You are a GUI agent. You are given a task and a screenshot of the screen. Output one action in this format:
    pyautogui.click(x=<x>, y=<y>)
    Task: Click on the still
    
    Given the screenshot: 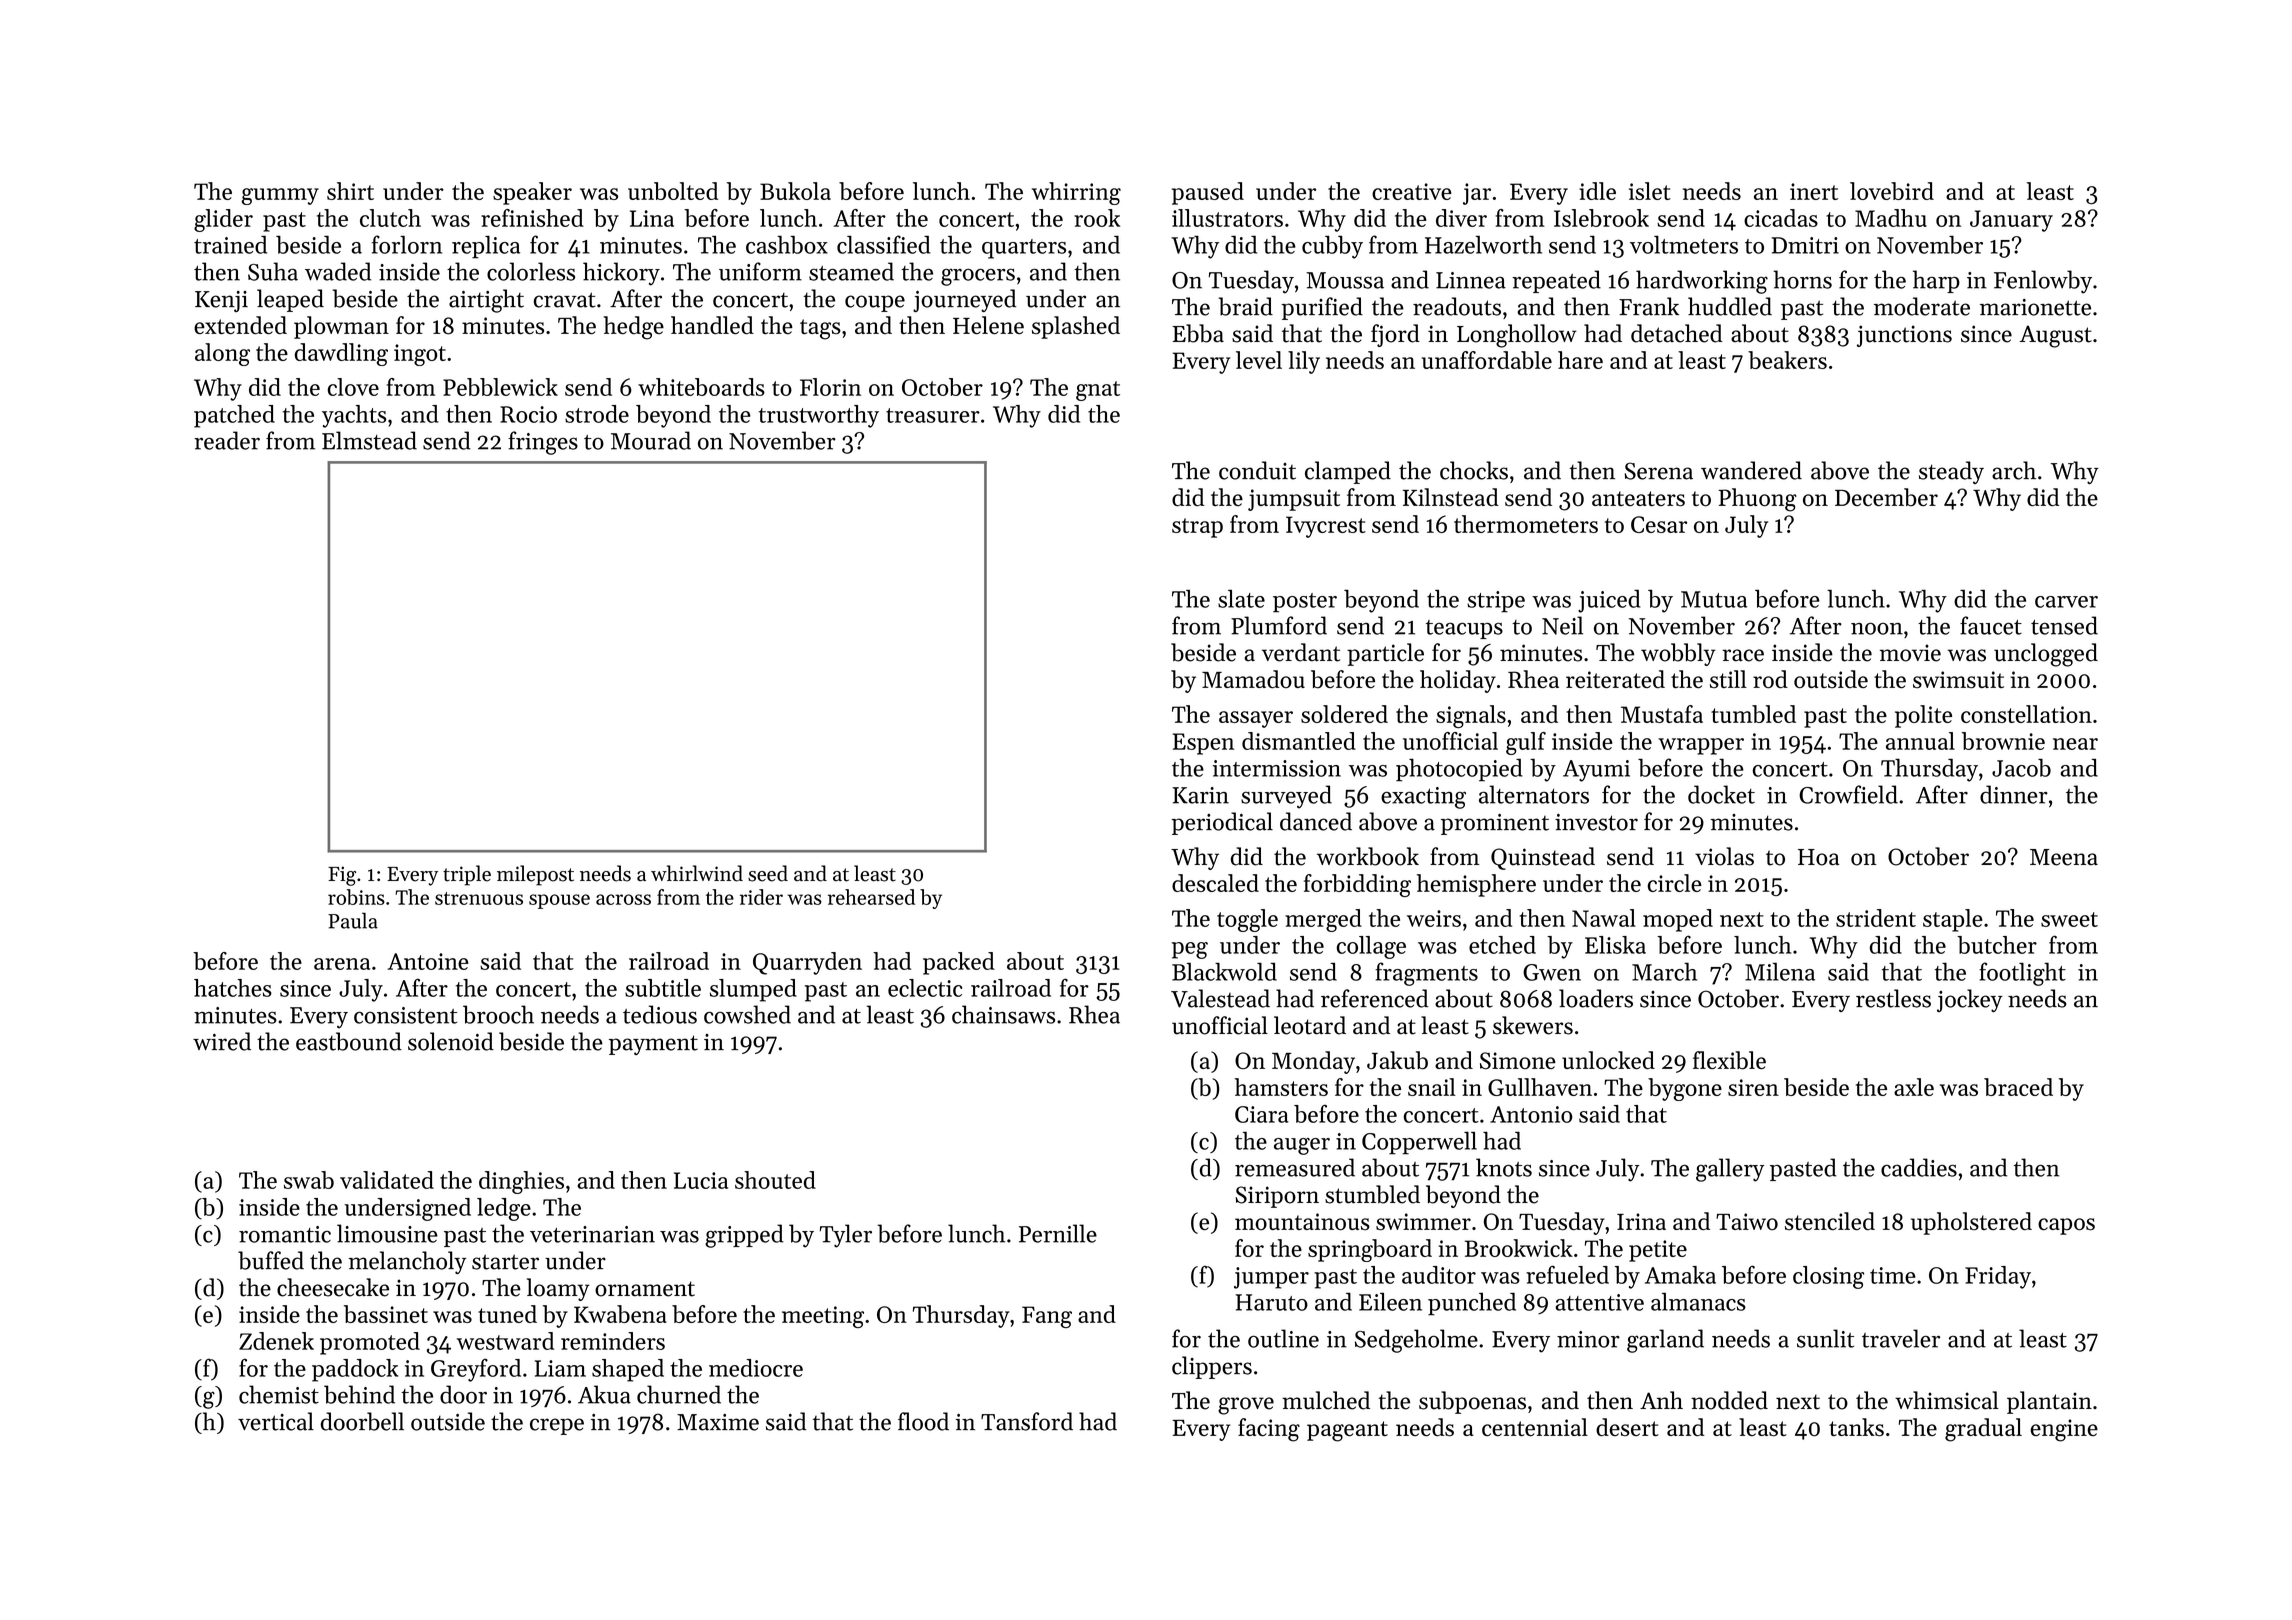 What is the action you would take?
    pyautogui.click(x=1728, y=679)
